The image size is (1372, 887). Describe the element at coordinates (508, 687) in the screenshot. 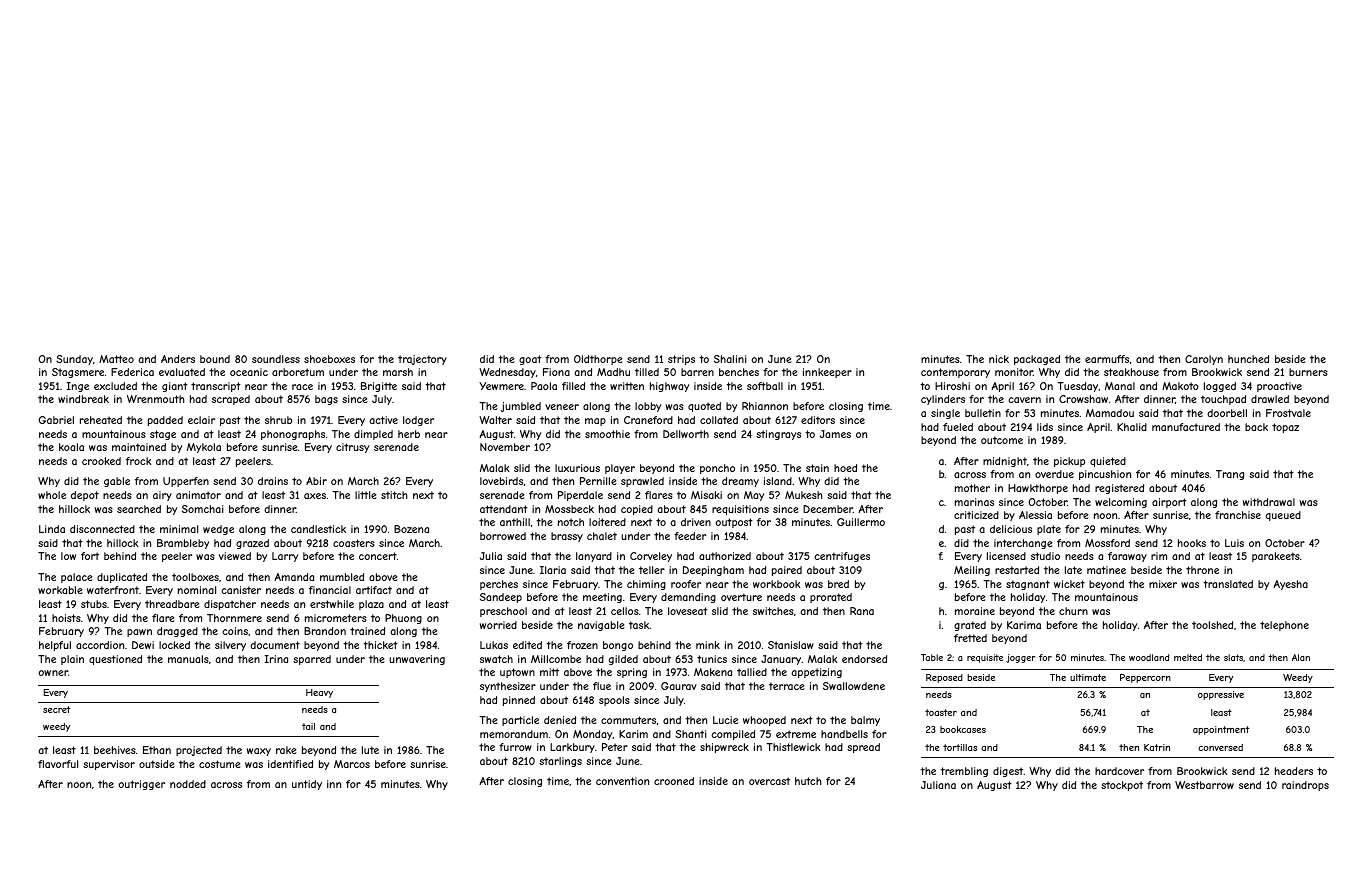

I see `synthesizer` at that location.
